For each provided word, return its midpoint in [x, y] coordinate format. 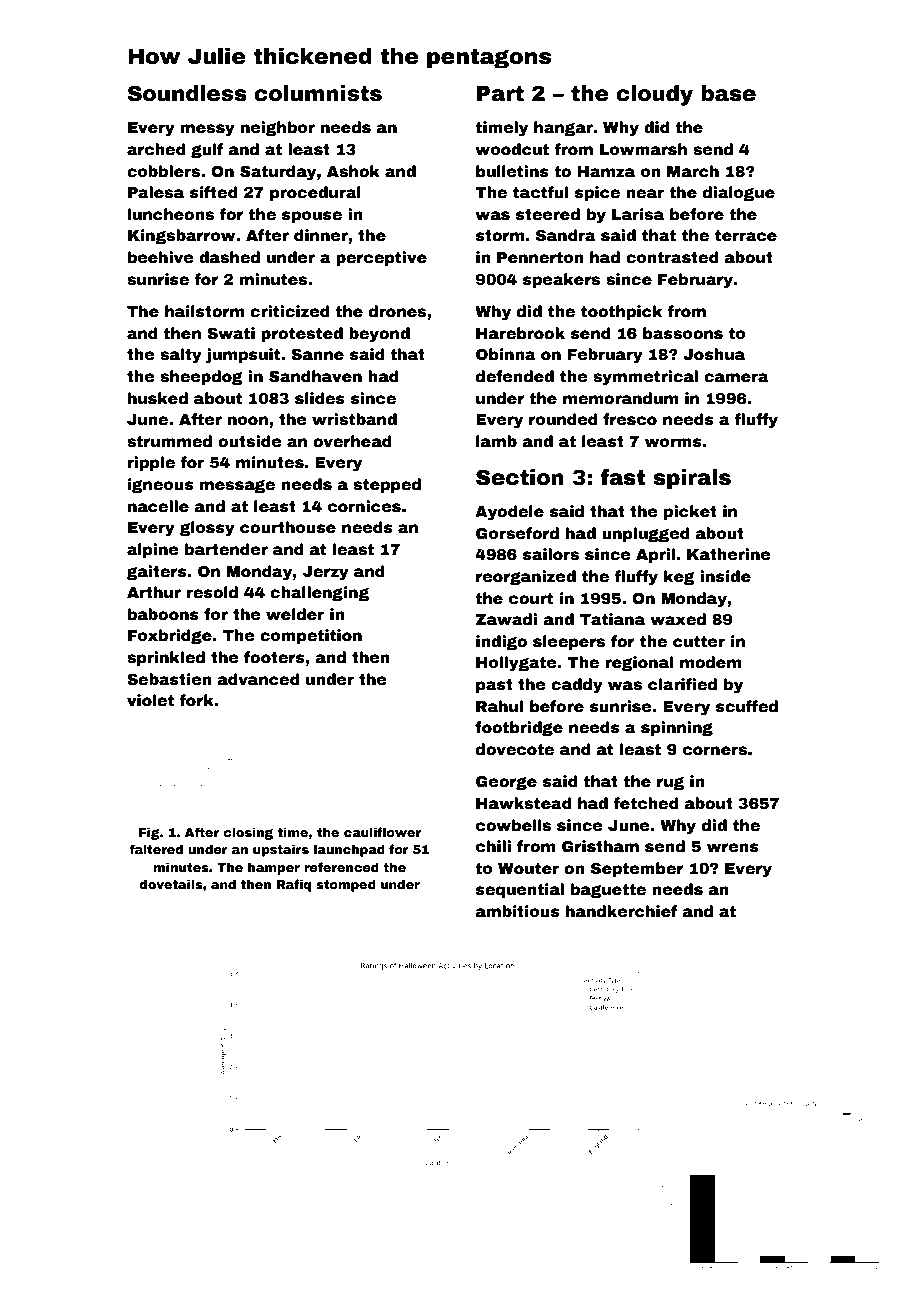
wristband [354, 419]
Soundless [187, 93]
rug [670, 783]
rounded [563, 419]
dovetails [171, 884]
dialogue [739, 193]
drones [397, 311]
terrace [746, 236]
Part [500, 94]
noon [248, 421]
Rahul [499, 706]
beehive [161, 257]
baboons [163, 614]
